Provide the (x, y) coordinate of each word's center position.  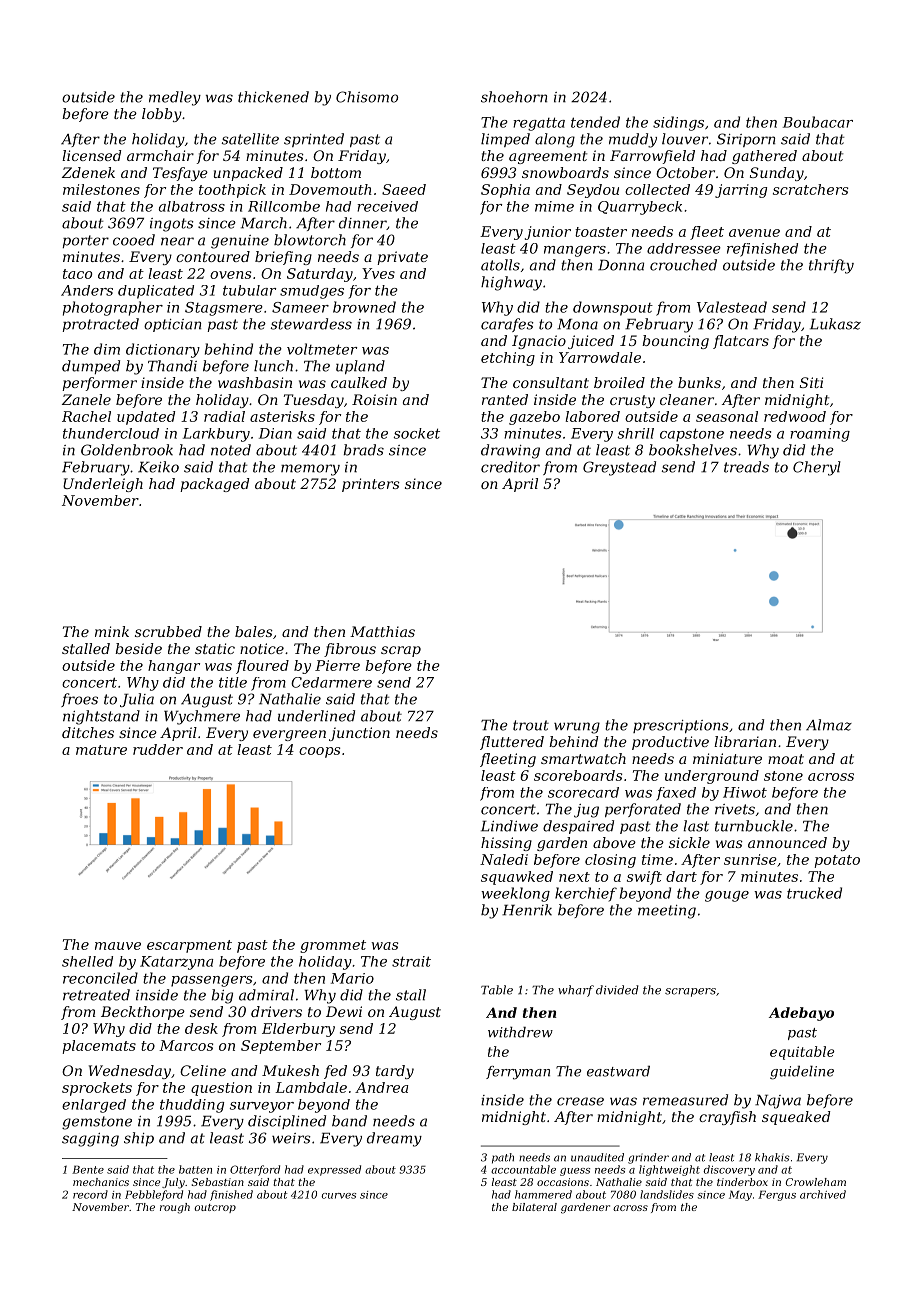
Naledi (504, 859)
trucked (814, 893)
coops (319, 752)
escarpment (189, 946)
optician (172, 325)
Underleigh (103, 485)
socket (417, 433)
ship (139, 1139)
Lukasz (835, 324)
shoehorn (514, 97)
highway (511, 283)
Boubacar (818, 122)
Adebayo (801, 1014)
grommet (333, 946)
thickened (273, 97)
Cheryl (817, 468)
